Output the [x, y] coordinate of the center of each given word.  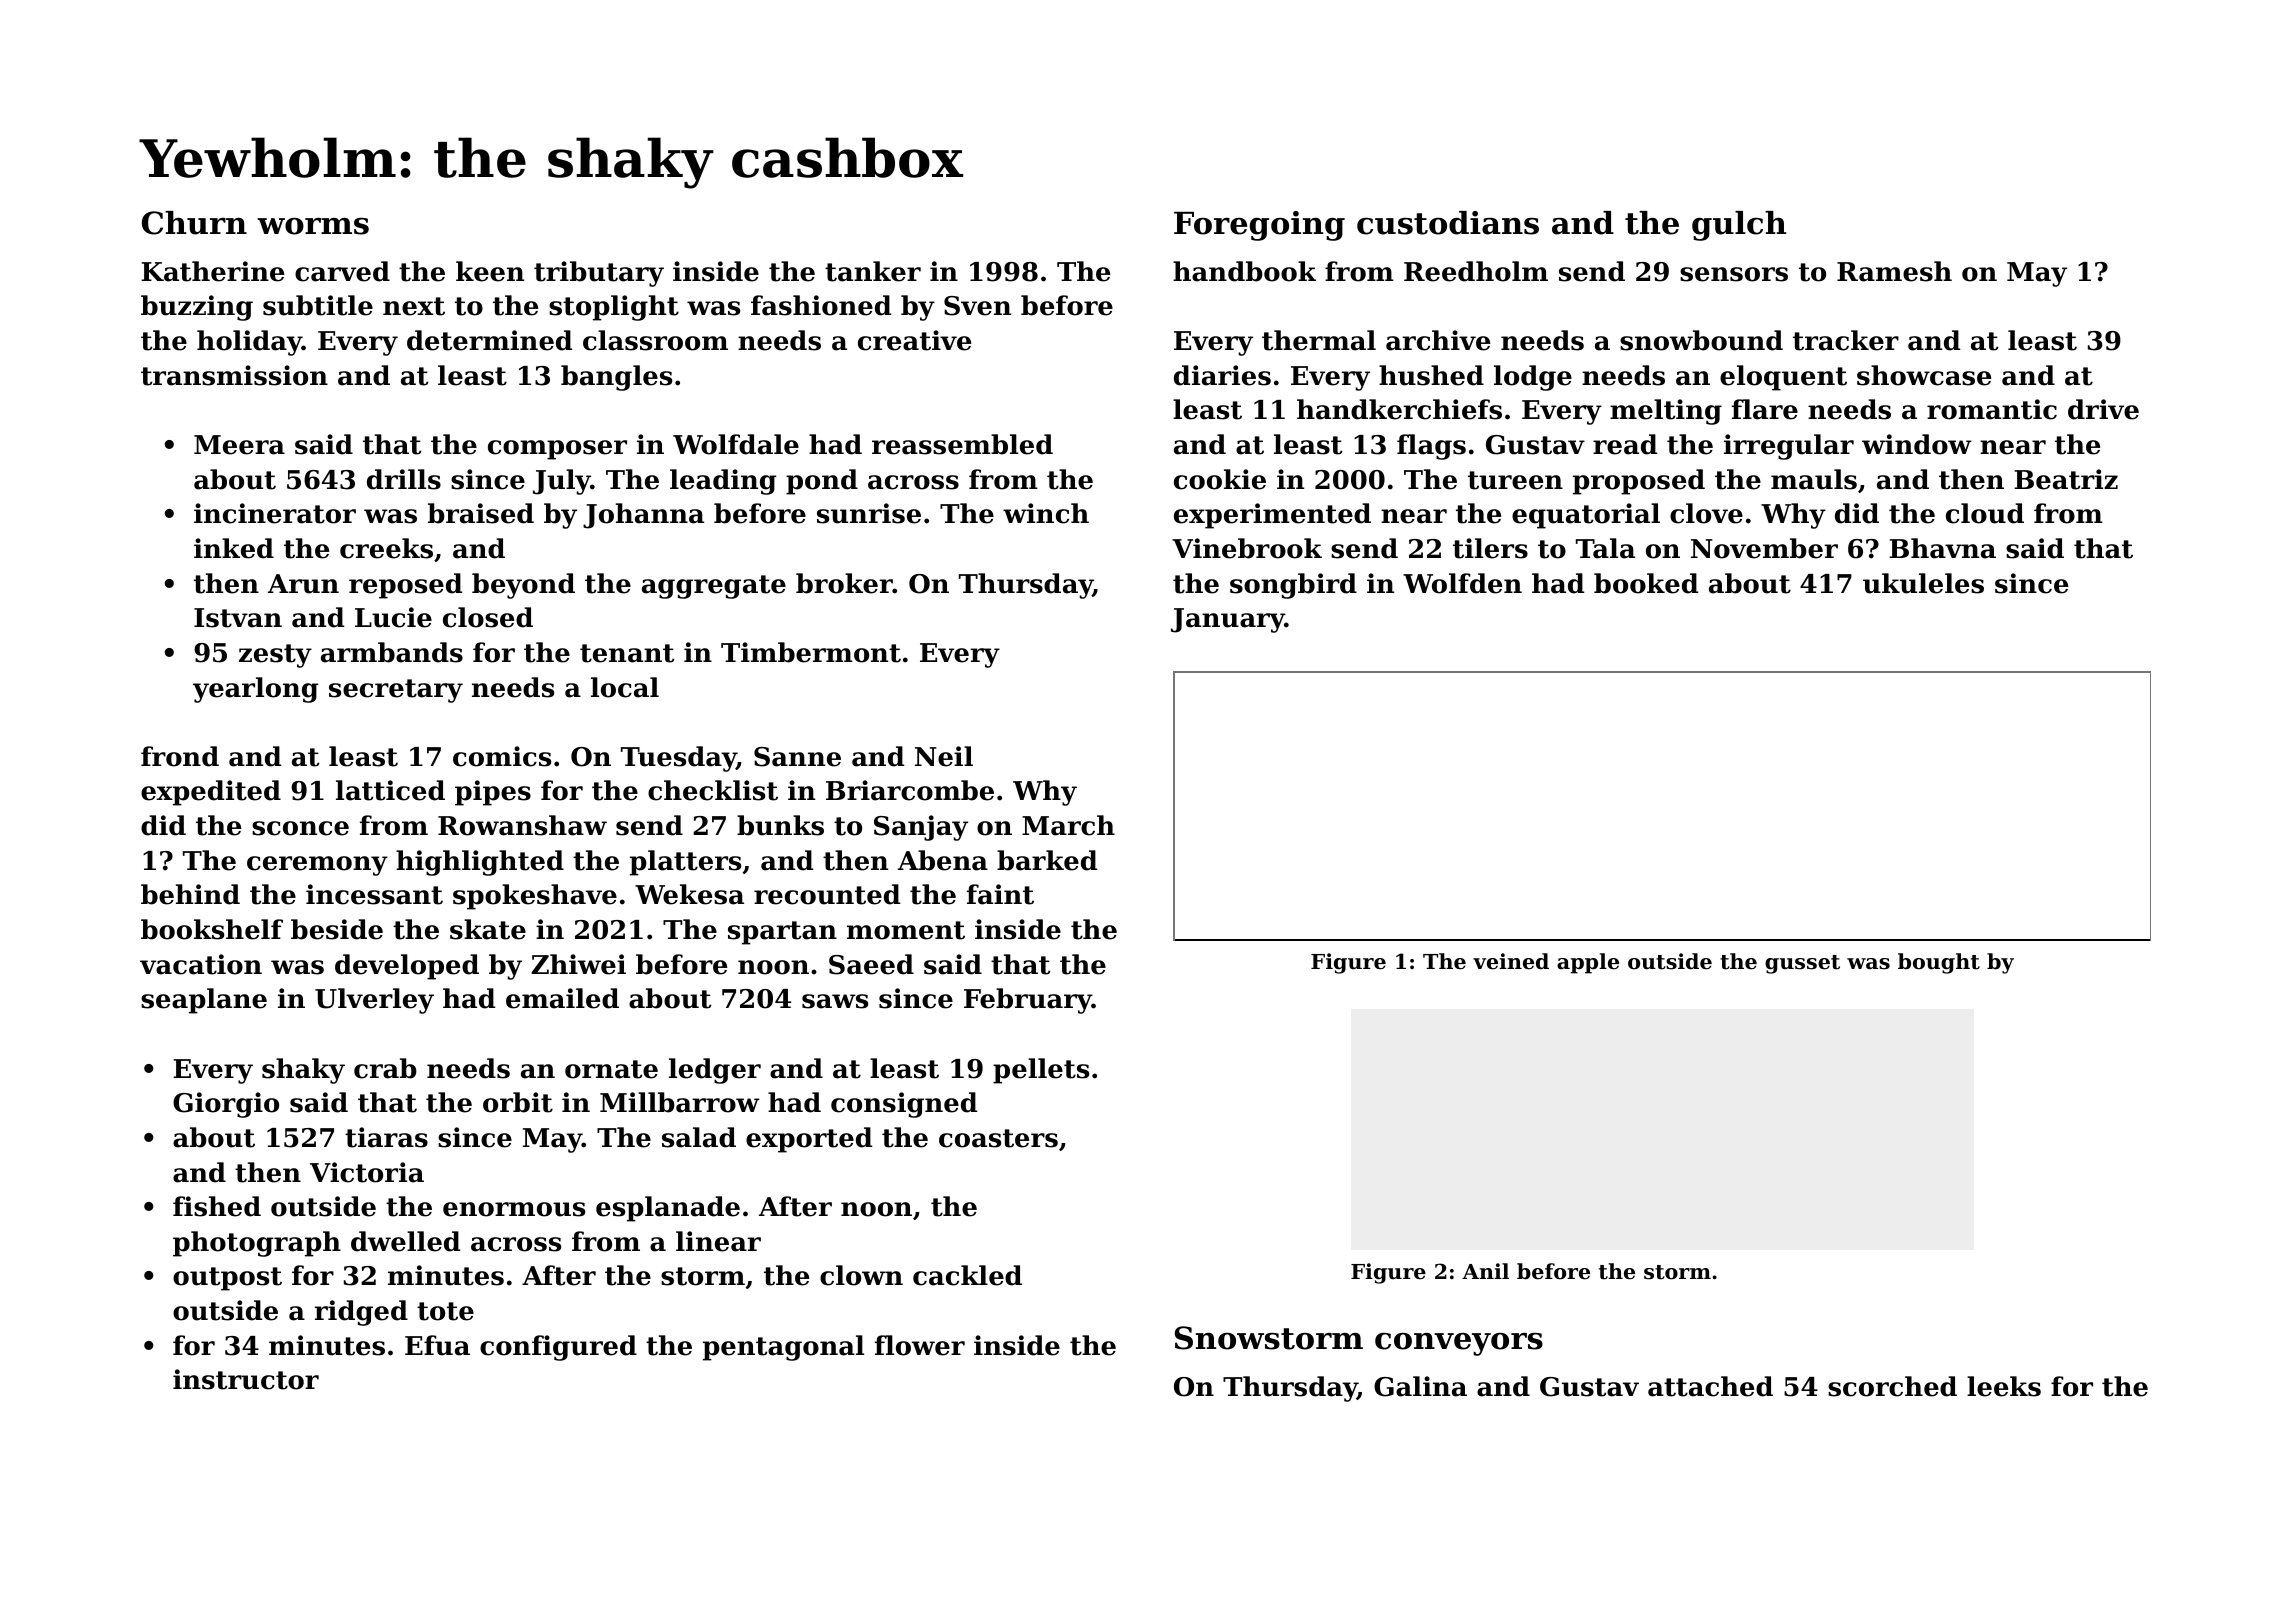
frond [180, 756]
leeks [2004, 1386]
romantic [1992, 409]
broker [844, 583]
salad [699, 1137]
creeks [386, 548]
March [1068, 825]
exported [809, 1140]
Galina [1420, 1386]
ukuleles [1923, 583]
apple [1588, 963]
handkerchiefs [1399, 409]
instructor [246, 1379]
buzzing [197, 308]
